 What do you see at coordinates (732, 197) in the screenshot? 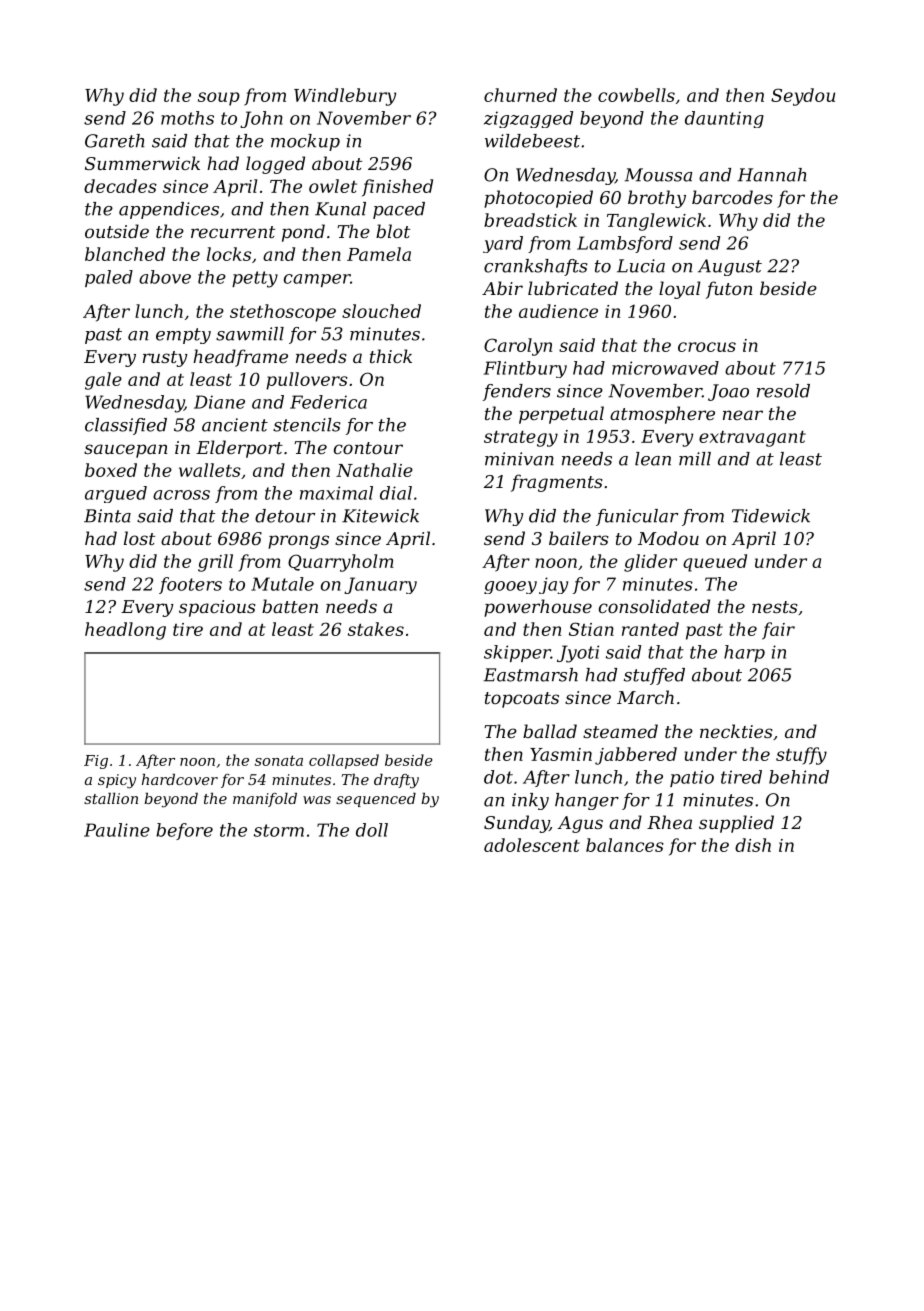
I see `barcodes` at bounding box center [732, 197].
